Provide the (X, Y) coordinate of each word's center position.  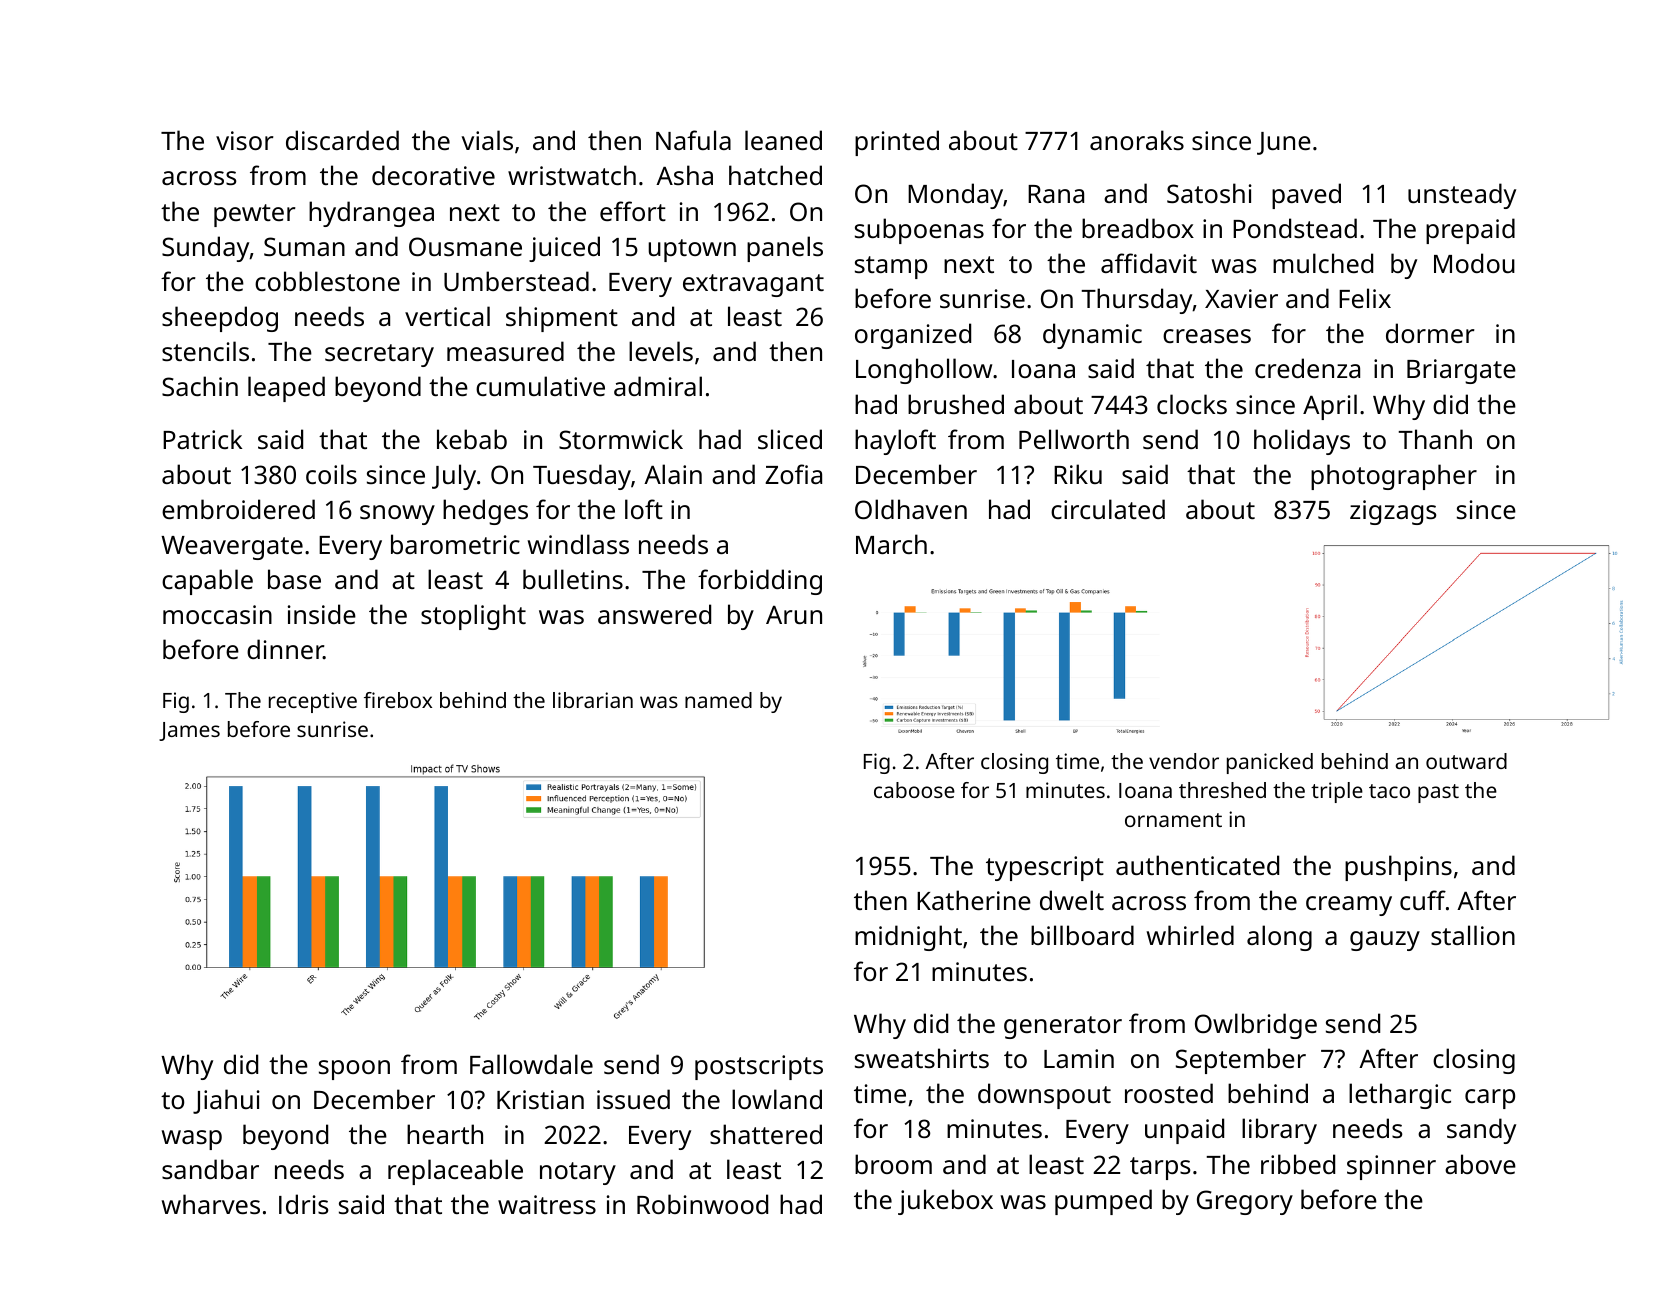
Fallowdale (531, 1064)
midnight (908, 938)
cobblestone (327, 281)
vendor (1184, 761)
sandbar (210, 1169)
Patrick (202, 439)
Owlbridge (1256, 1026)
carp (1490, 1099)
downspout (1044, 1096)
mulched (1323, 263)
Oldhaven (911, 509)
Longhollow (924, 371)
